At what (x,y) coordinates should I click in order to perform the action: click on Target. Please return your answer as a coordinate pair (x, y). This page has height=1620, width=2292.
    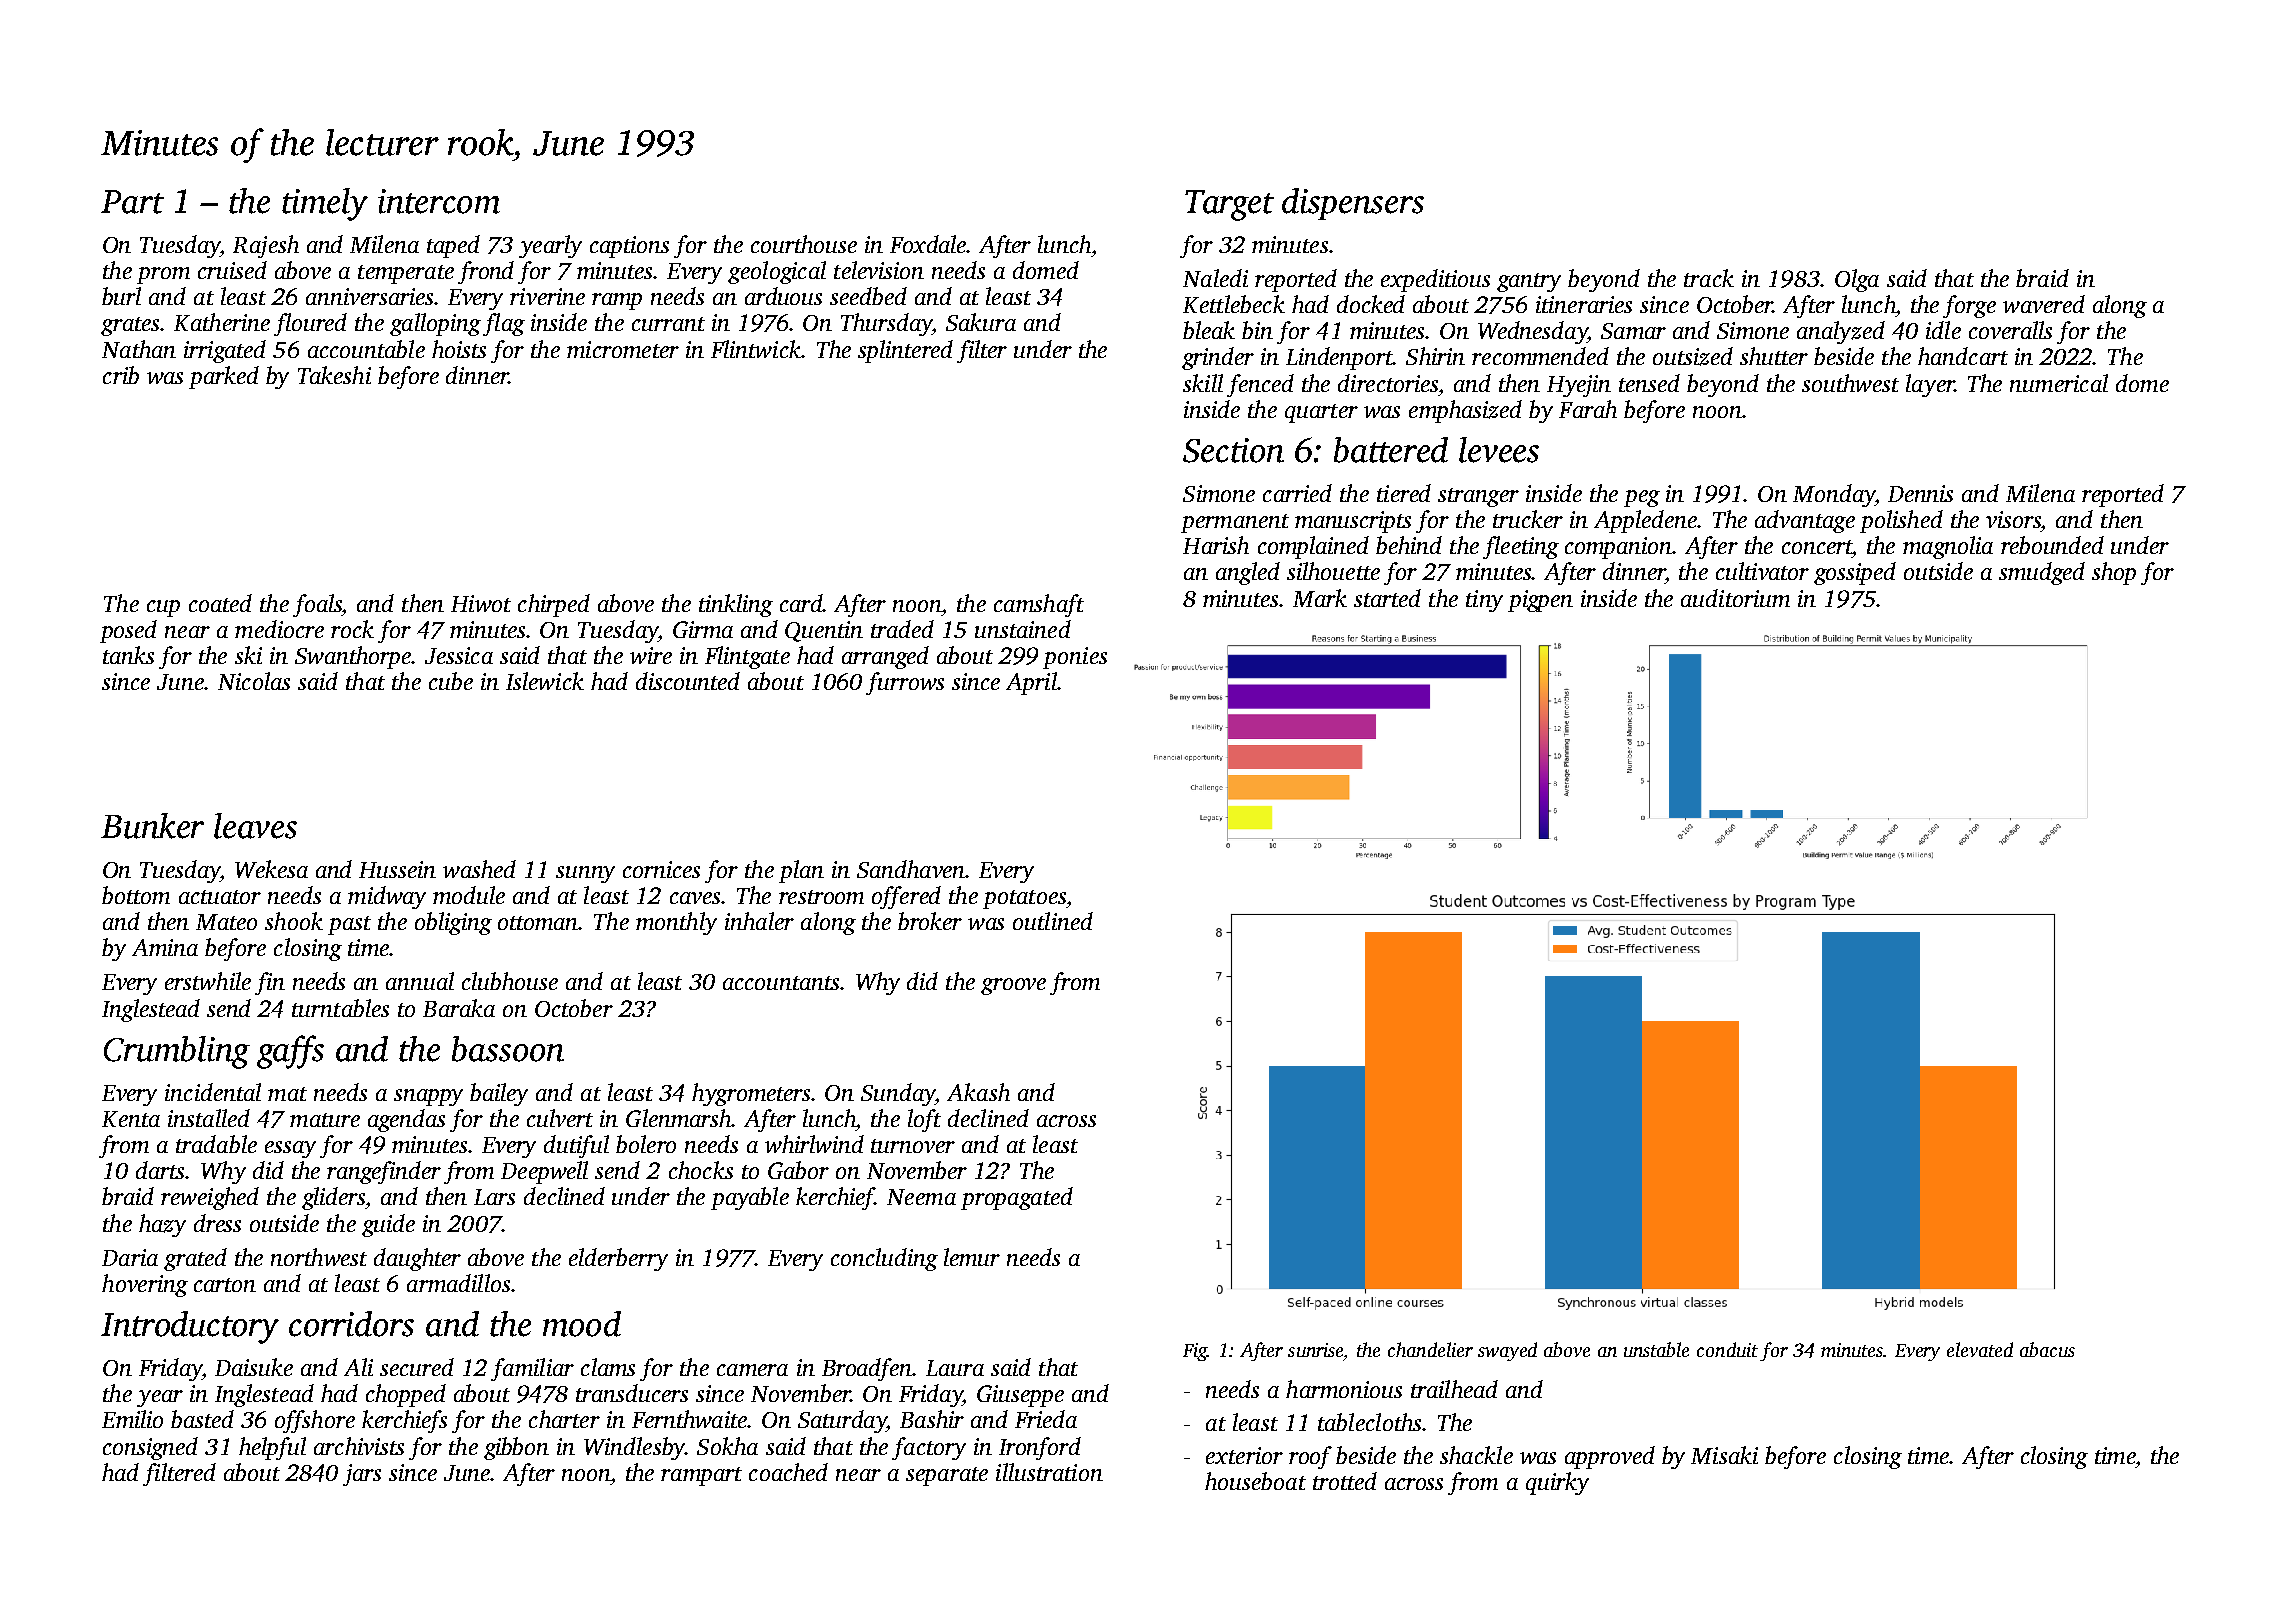
    Looking at the image, I should click on (1229, 205).
